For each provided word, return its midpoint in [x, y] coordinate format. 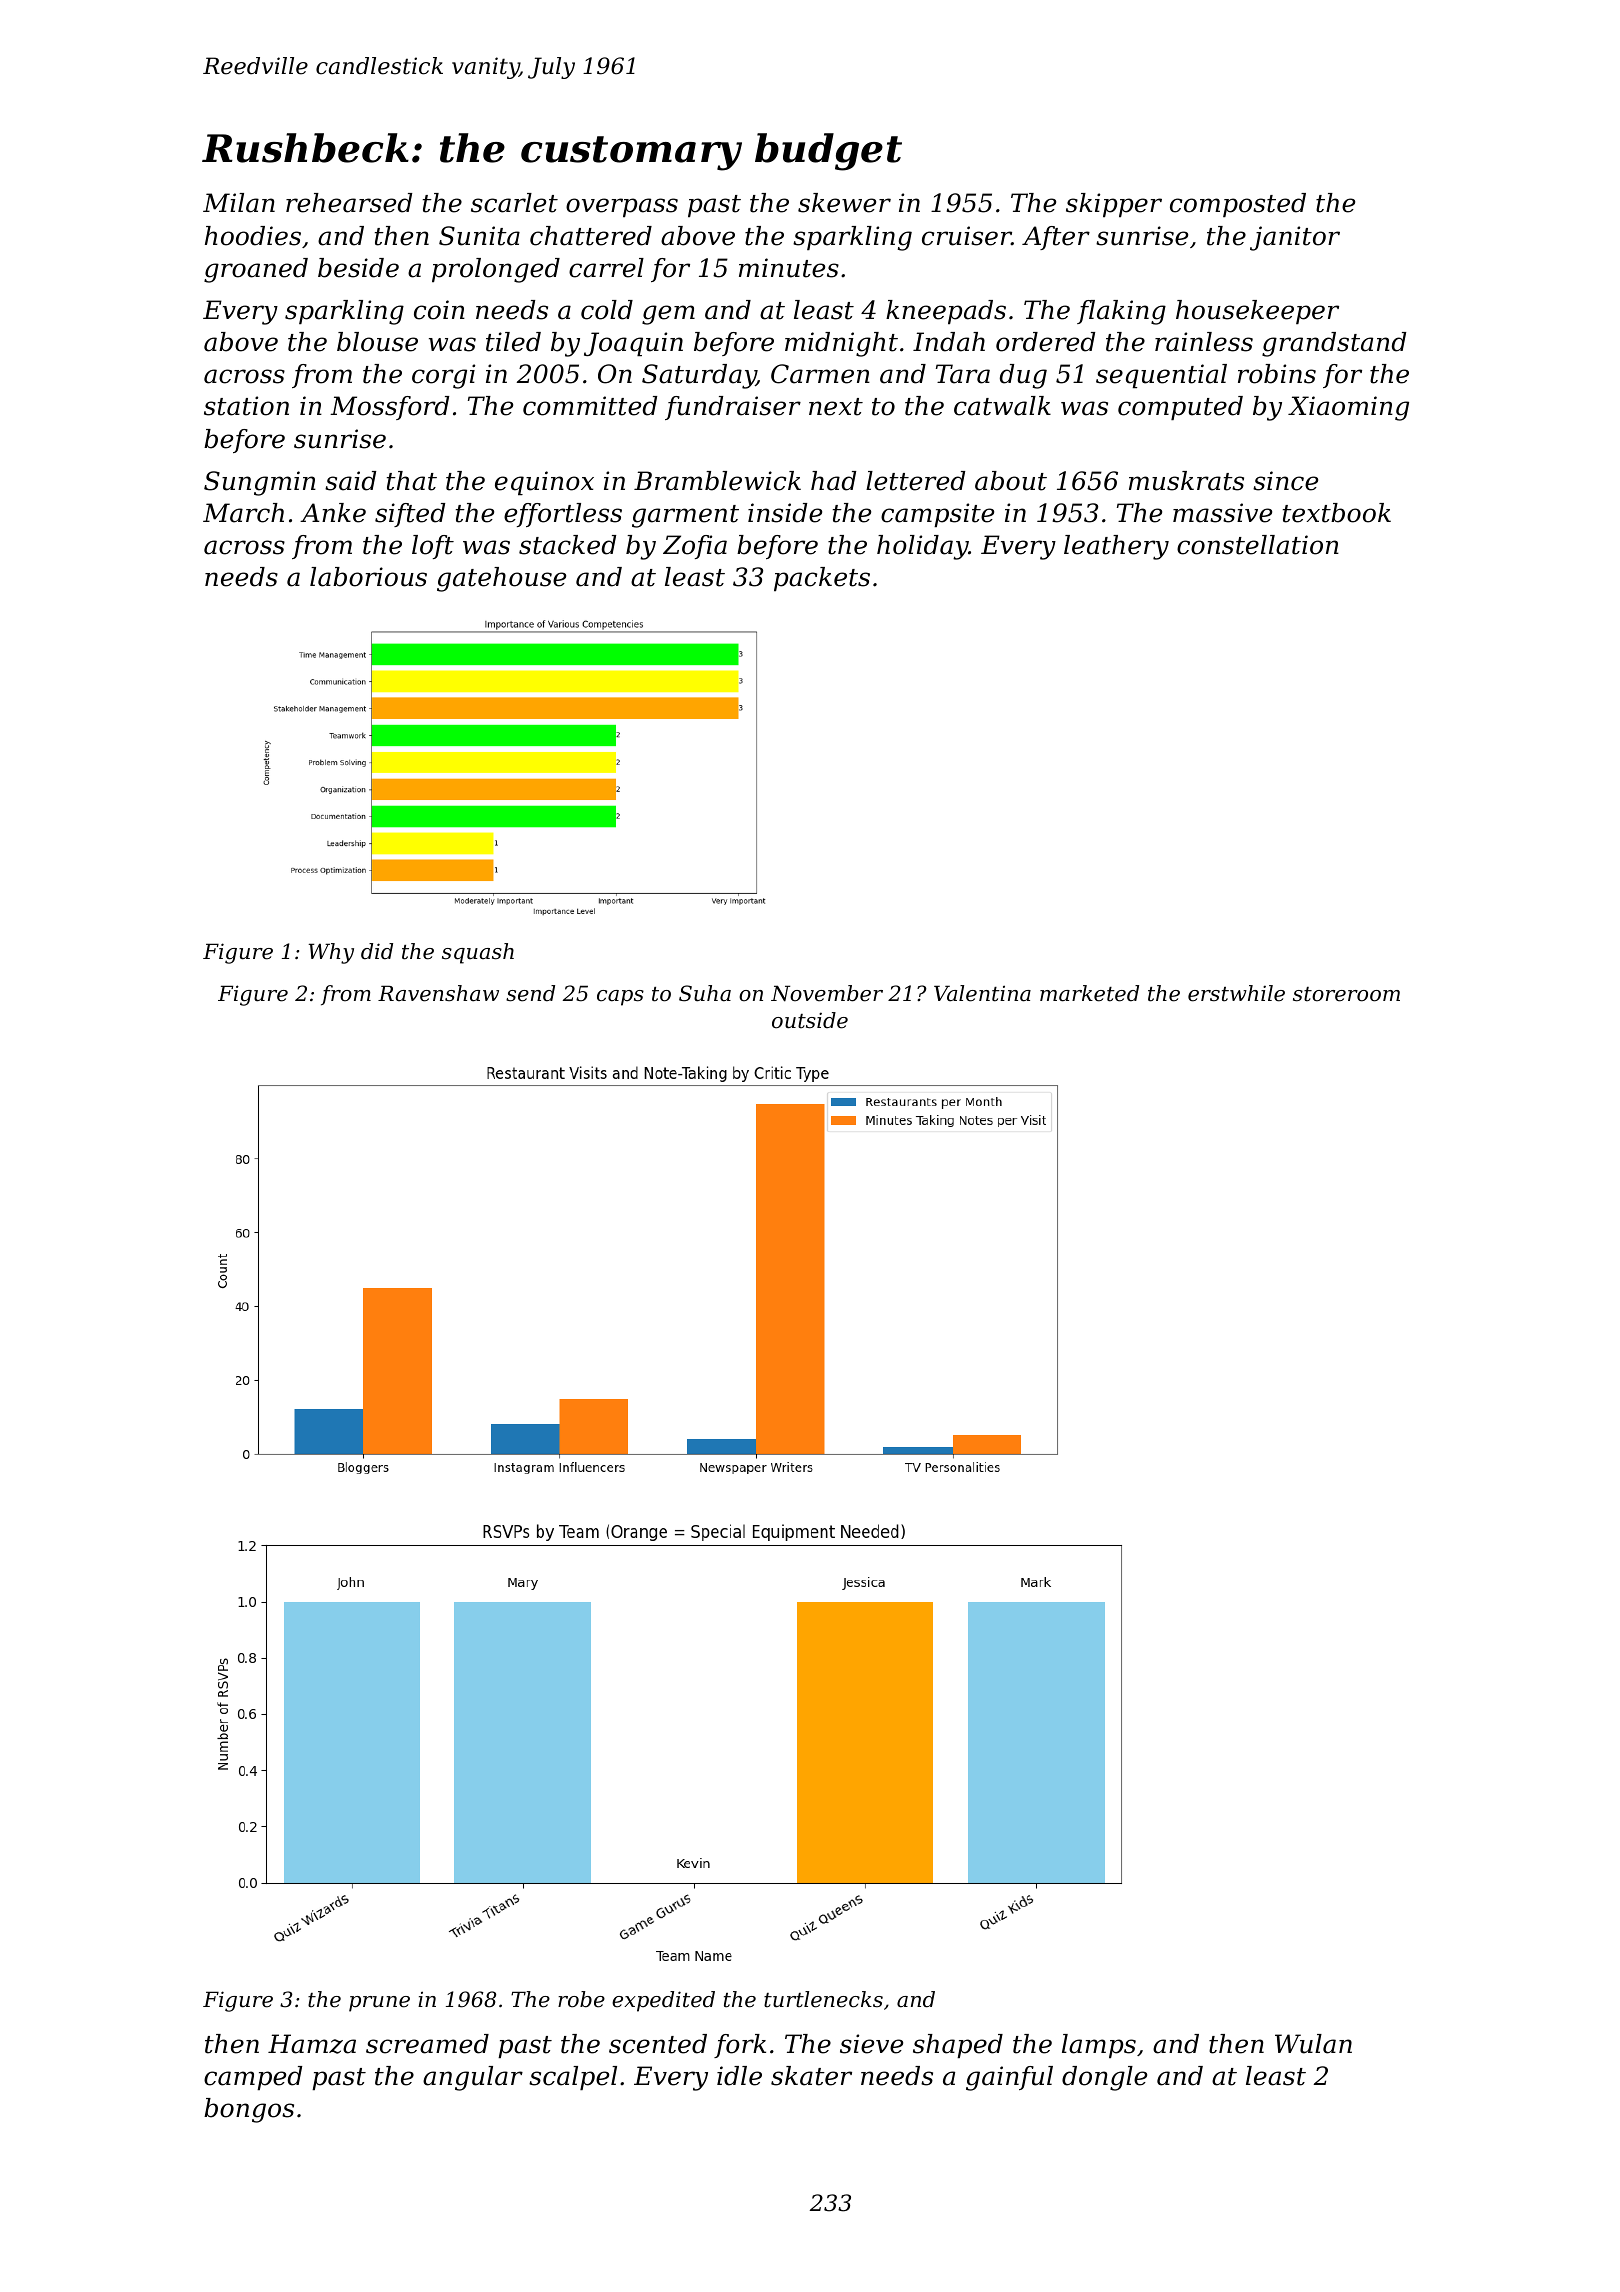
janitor [1295, 238]
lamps [1099, 2046]
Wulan [1313, 2044]
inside [785, 513]
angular [473, 2078]
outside [810, 1020]
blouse [377, 342]
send [530, 993]
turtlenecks [823, 1999]
